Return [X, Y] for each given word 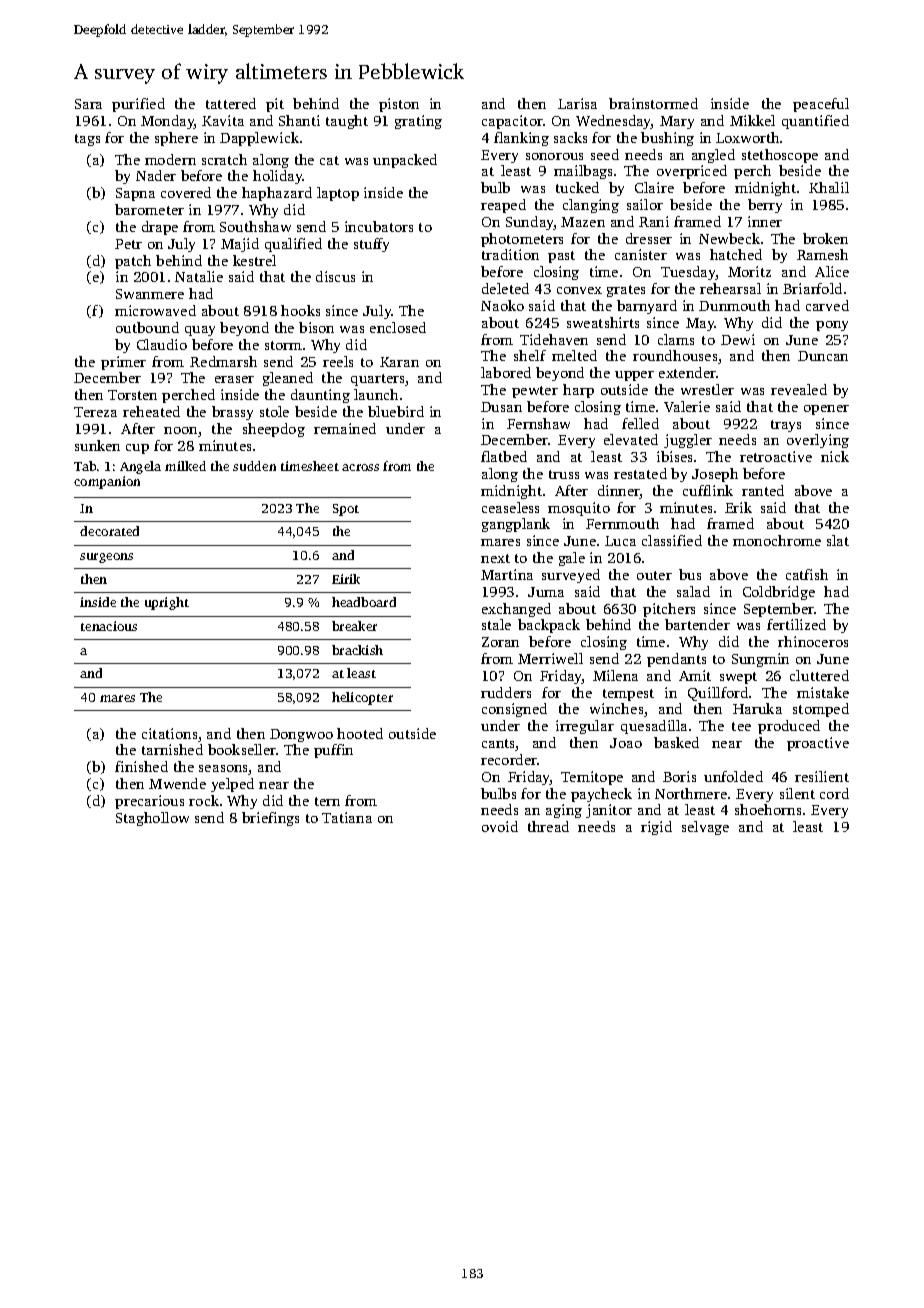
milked [185, 466]
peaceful [821, 105]
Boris [679, 776]
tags [87, 140]
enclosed [398, 327]
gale [572, 559]
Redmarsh [223, 361]
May [700, 324]
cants [499, 745]
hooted [360, 733]
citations [169, 733]
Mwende [177, 783]
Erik [738, 507]
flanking [521, 139]
